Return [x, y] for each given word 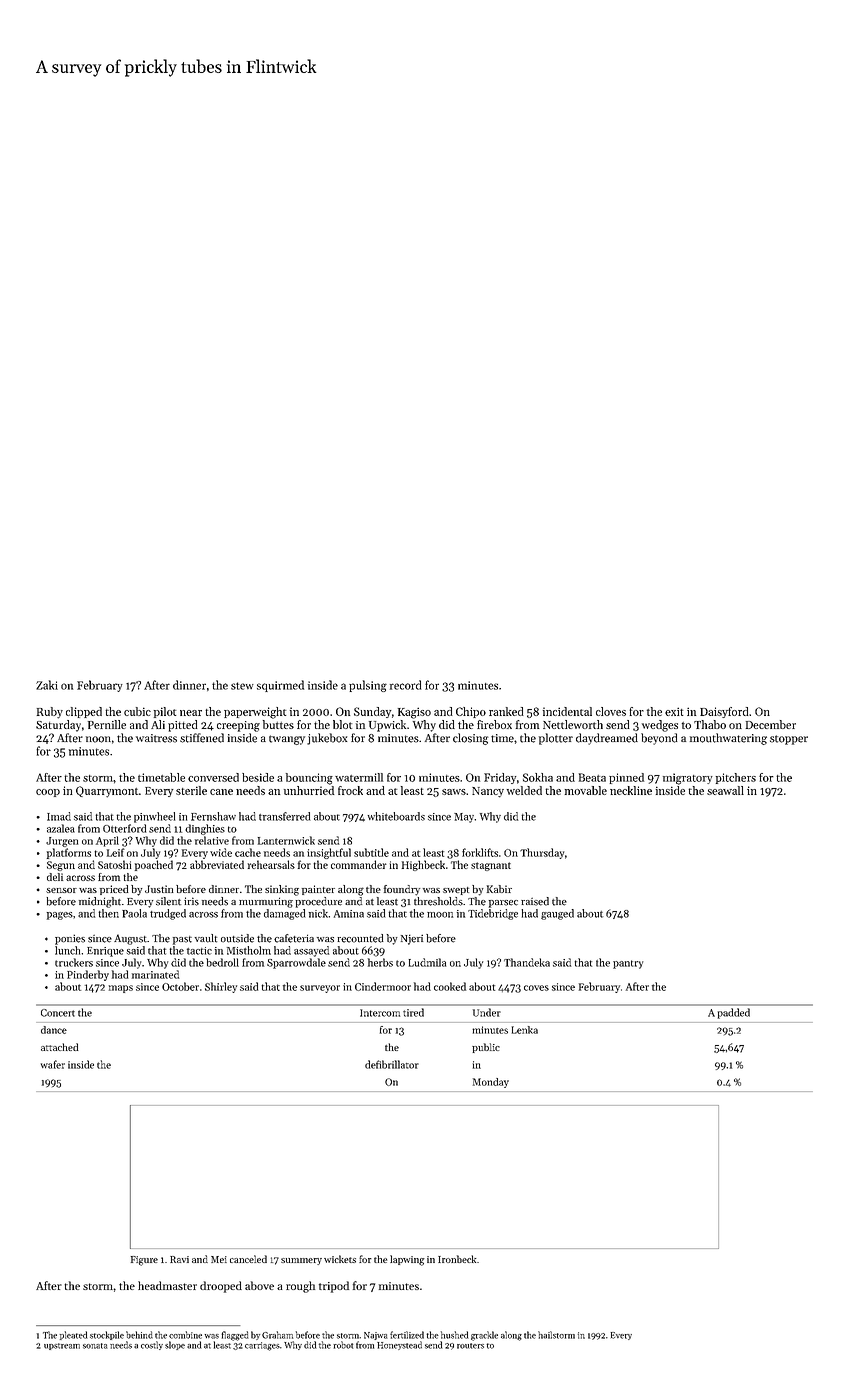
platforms [69, 853]
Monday [491, 1083]
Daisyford [724, 712]
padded [734, 1013]
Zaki [47, 685]
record [405, 685]
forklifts [480, 852]
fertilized [407, 1335]
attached [60, 1047]
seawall [725, 790]
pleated [74, 1335]
